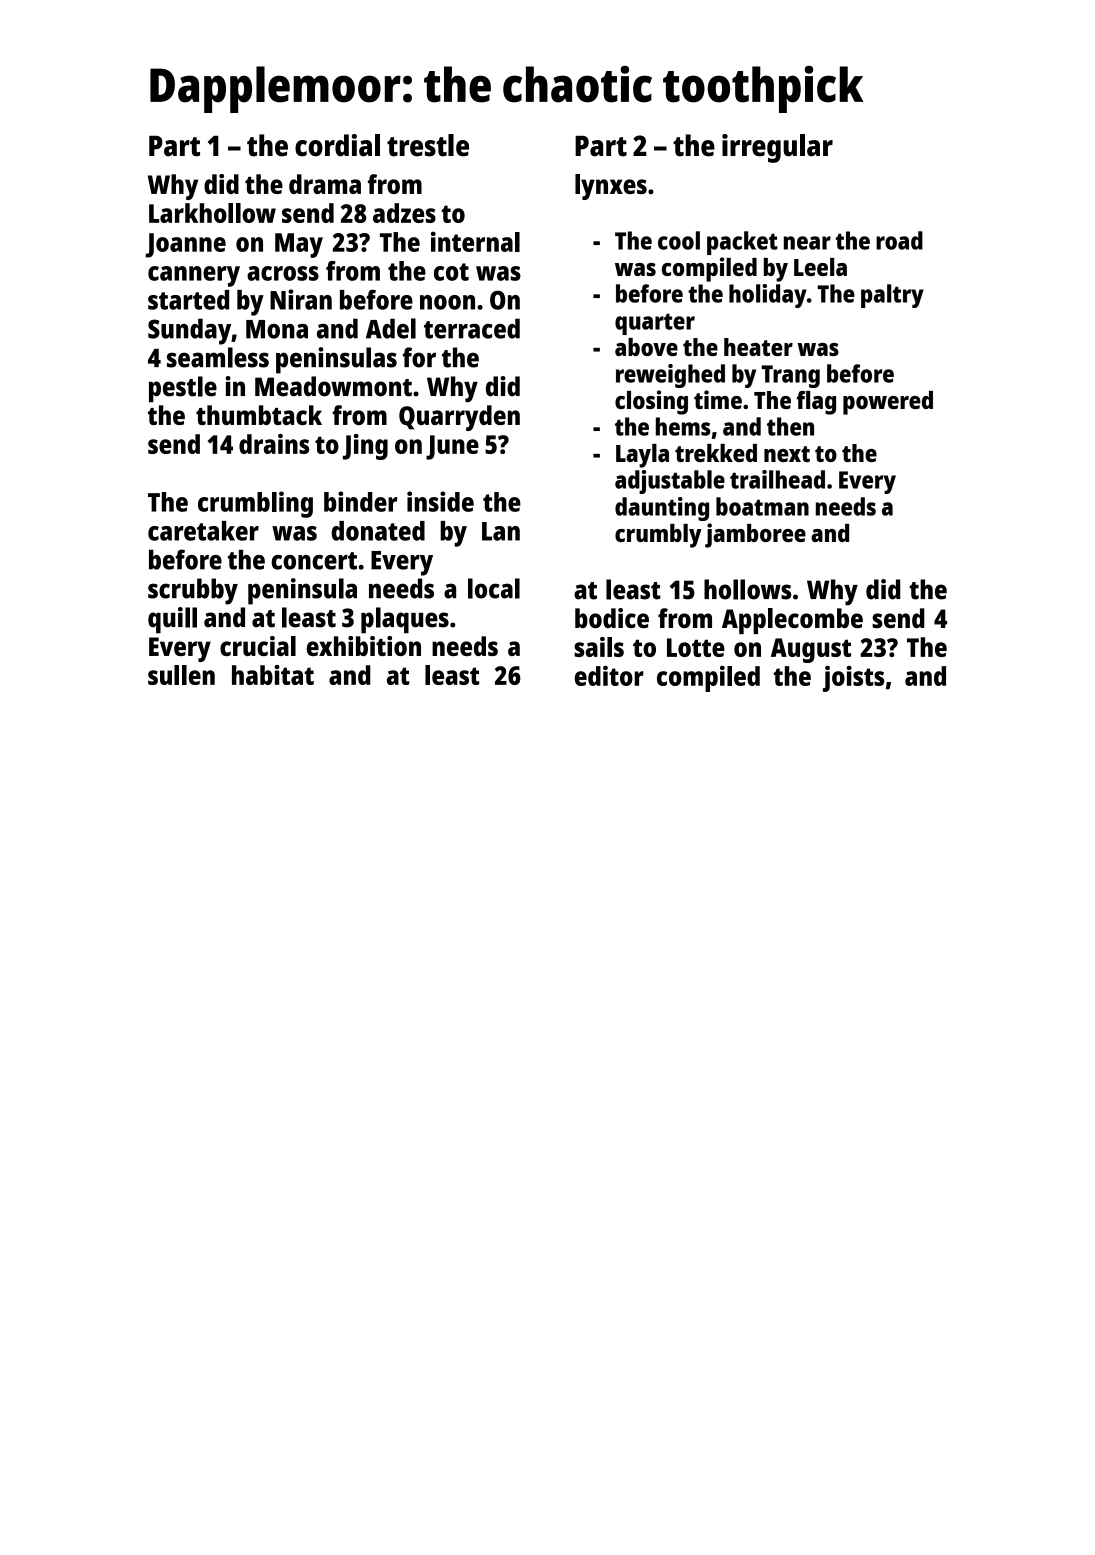  I want to click on Quarryden, so click(459, 418).
